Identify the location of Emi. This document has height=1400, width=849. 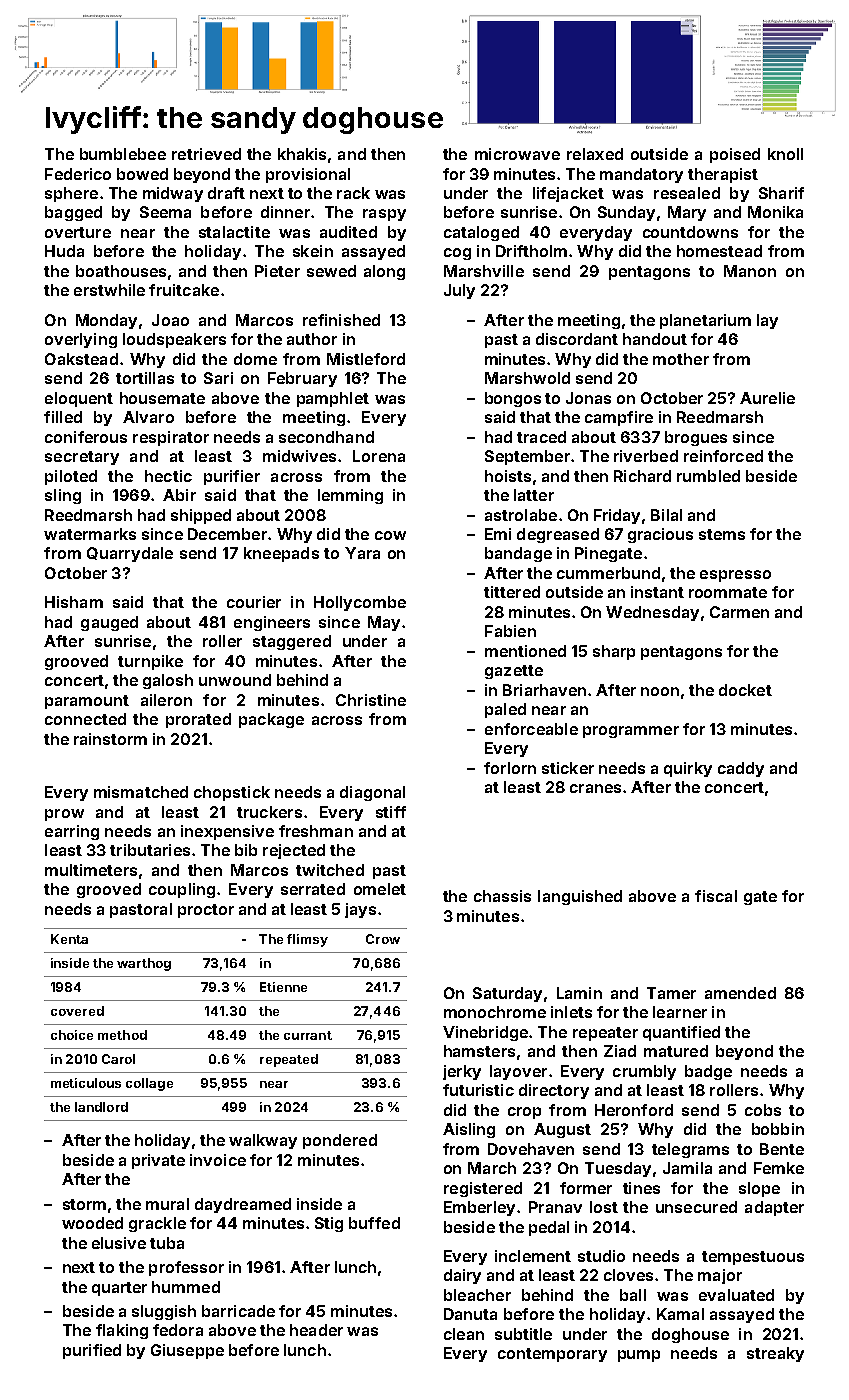
(498, 534).
